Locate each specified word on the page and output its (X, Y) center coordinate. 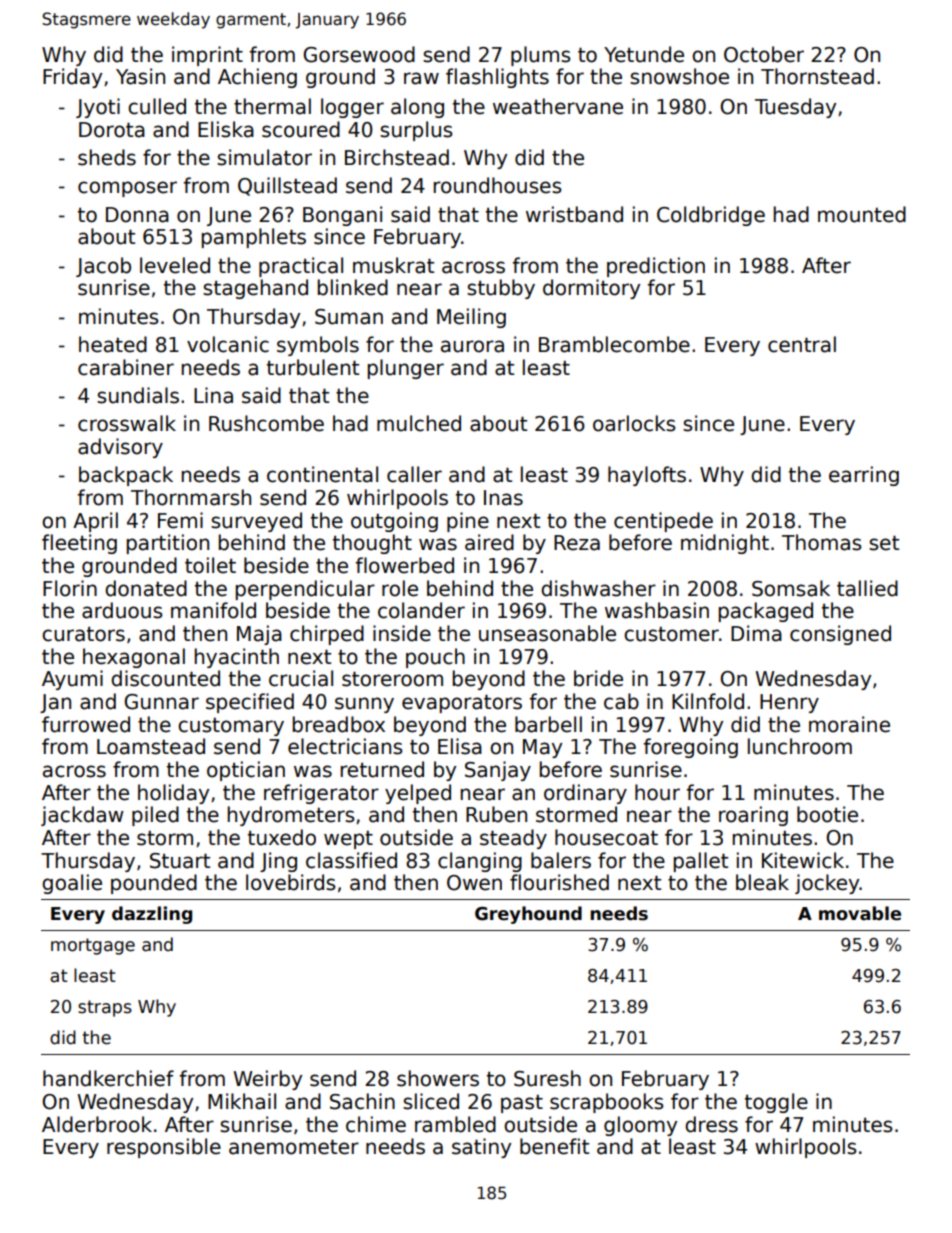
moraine (849, 724)
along (417, 108)
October (764, 54)
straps (105, 1008)
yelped (418, 794)
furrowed (86, 724)
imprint (207, 56)
